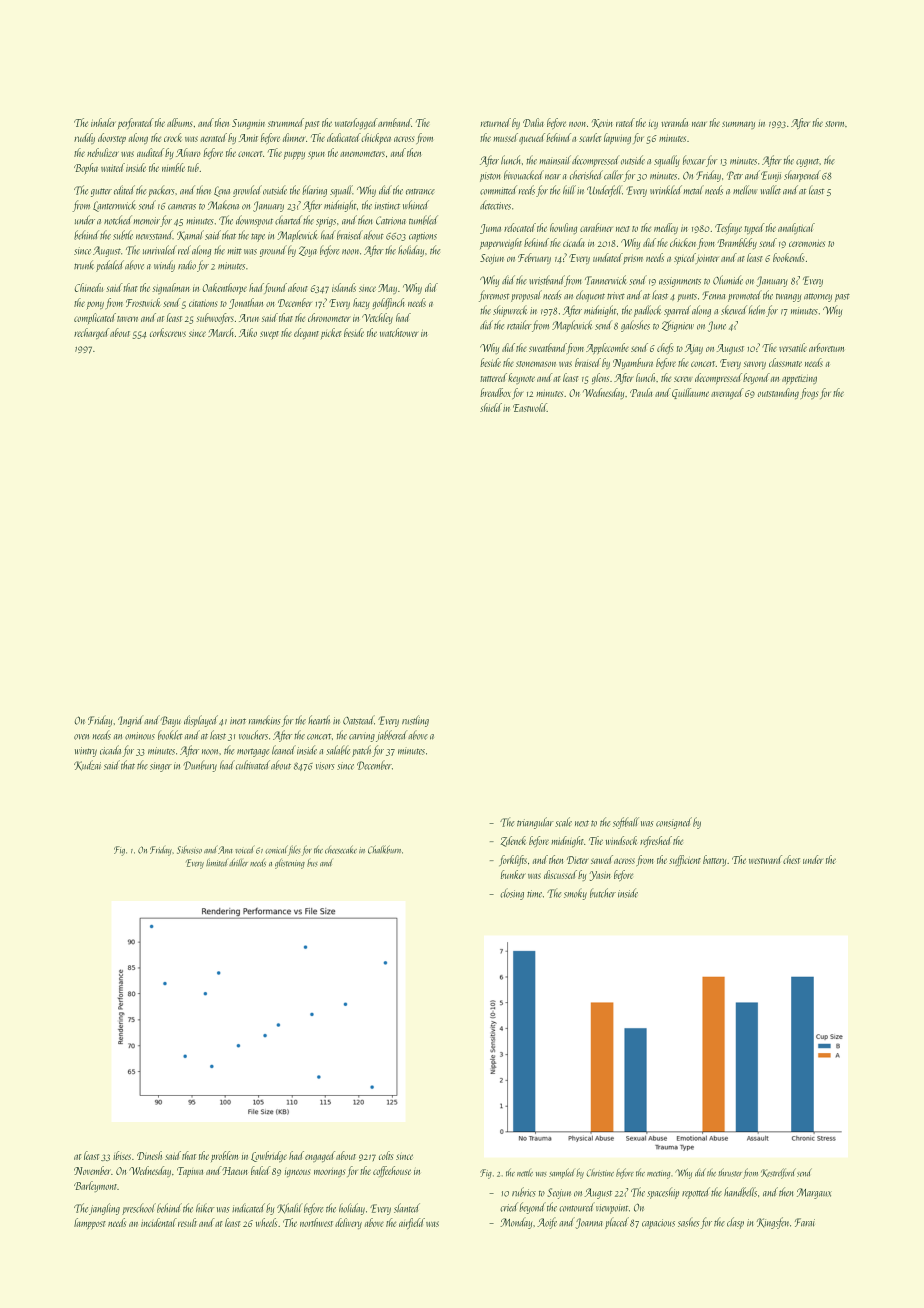 The width and height of the document is (924, 1308). Describe the element at coordinates (386, 1155) in the document. I see `colts` at that location.
